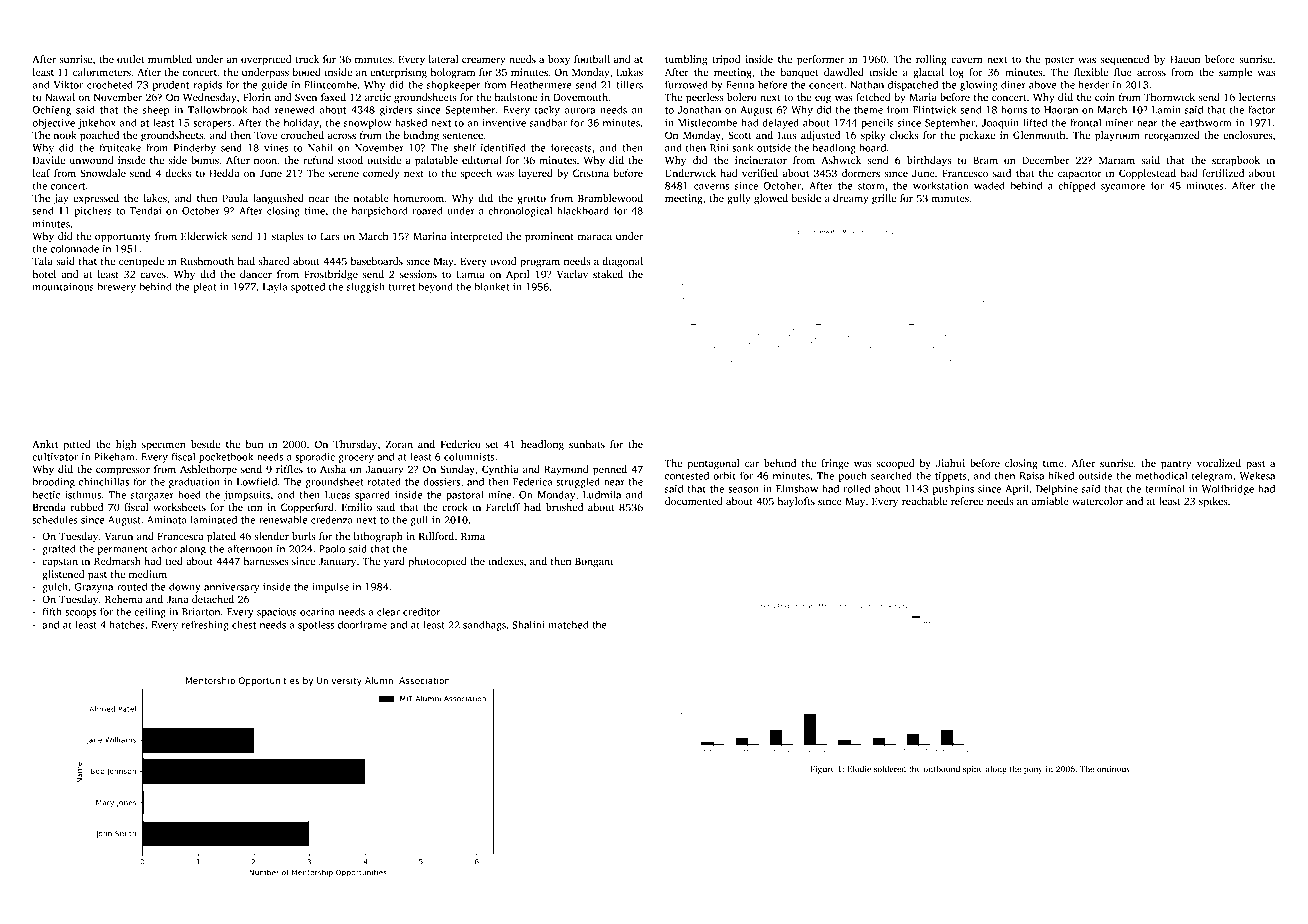  Describe the element at coordinates (707, 122) in the screenshot. I see `Mistlecombe` at that location.
